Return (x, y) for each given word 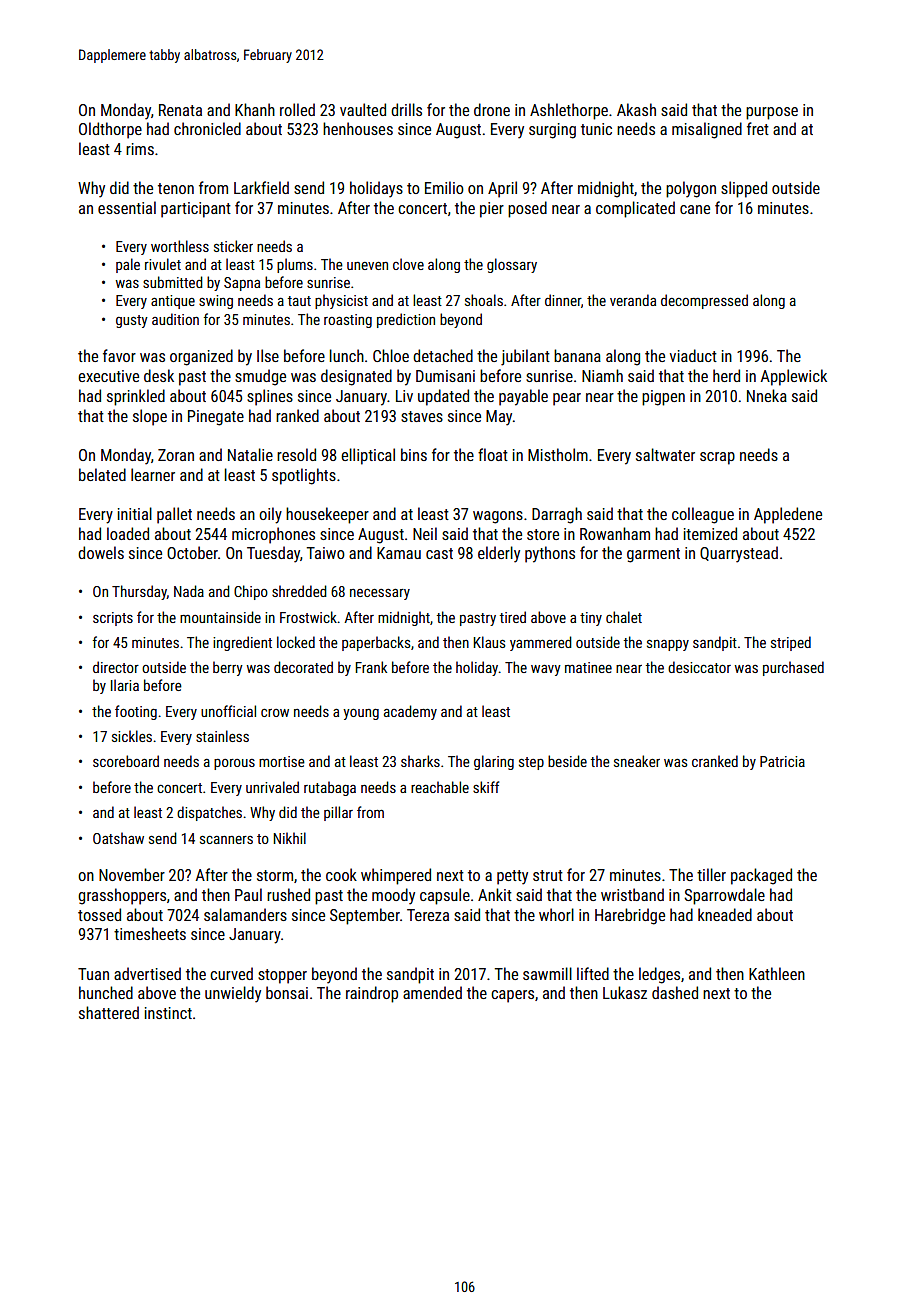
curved (231, 973)
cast (439, 553)
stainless (222, 736)
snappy (668, 645)
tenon (176, 188)
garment (653, 555)
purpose (772, 113)
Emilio (444, 187)
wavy (546, 670)
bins (414, 454)
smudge (260, 377)
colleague (703, 515)
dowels (101, 552)
